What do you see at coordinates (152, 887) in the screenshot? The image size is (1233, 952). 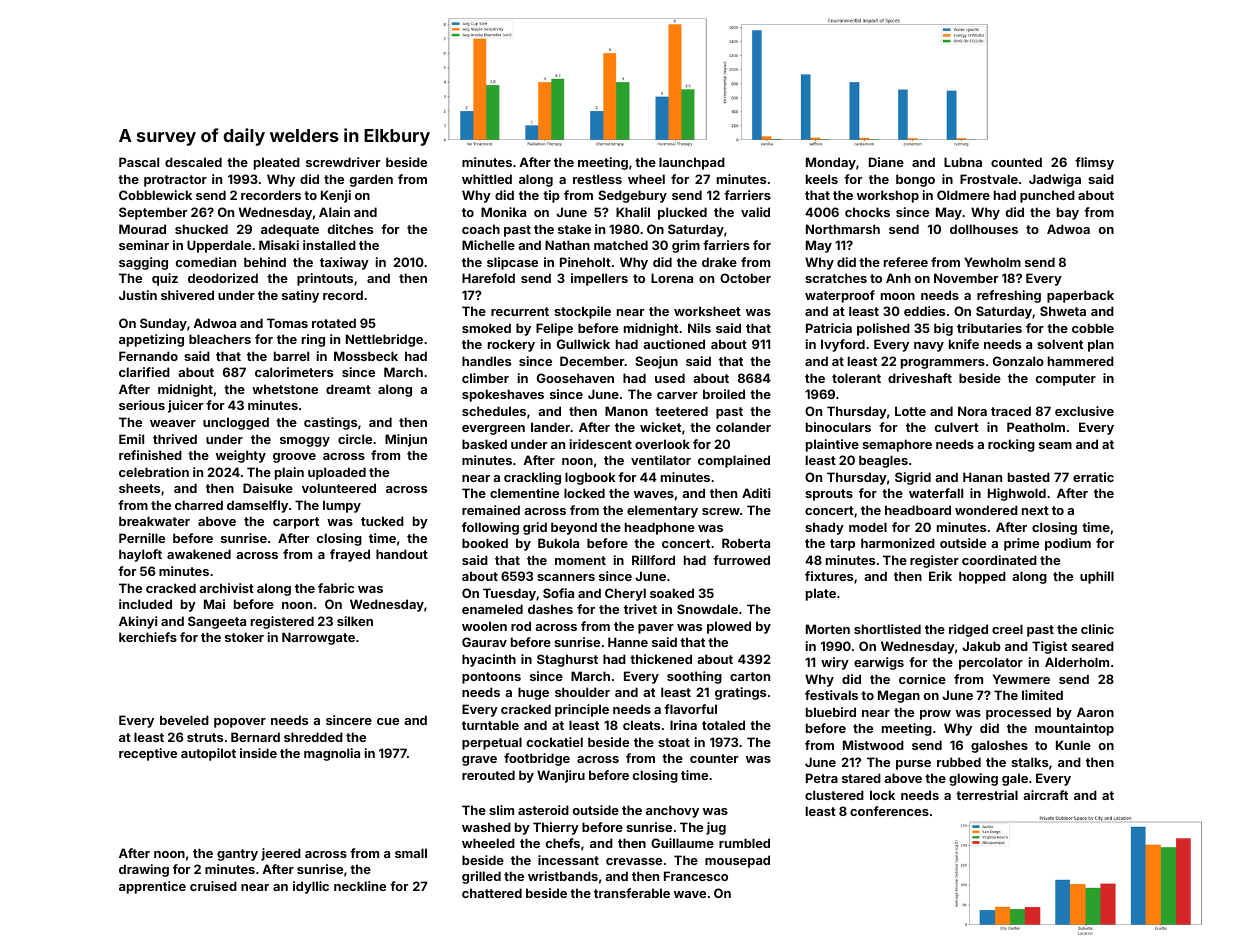 I see `apprentice` at bounding box center [152, 887].
